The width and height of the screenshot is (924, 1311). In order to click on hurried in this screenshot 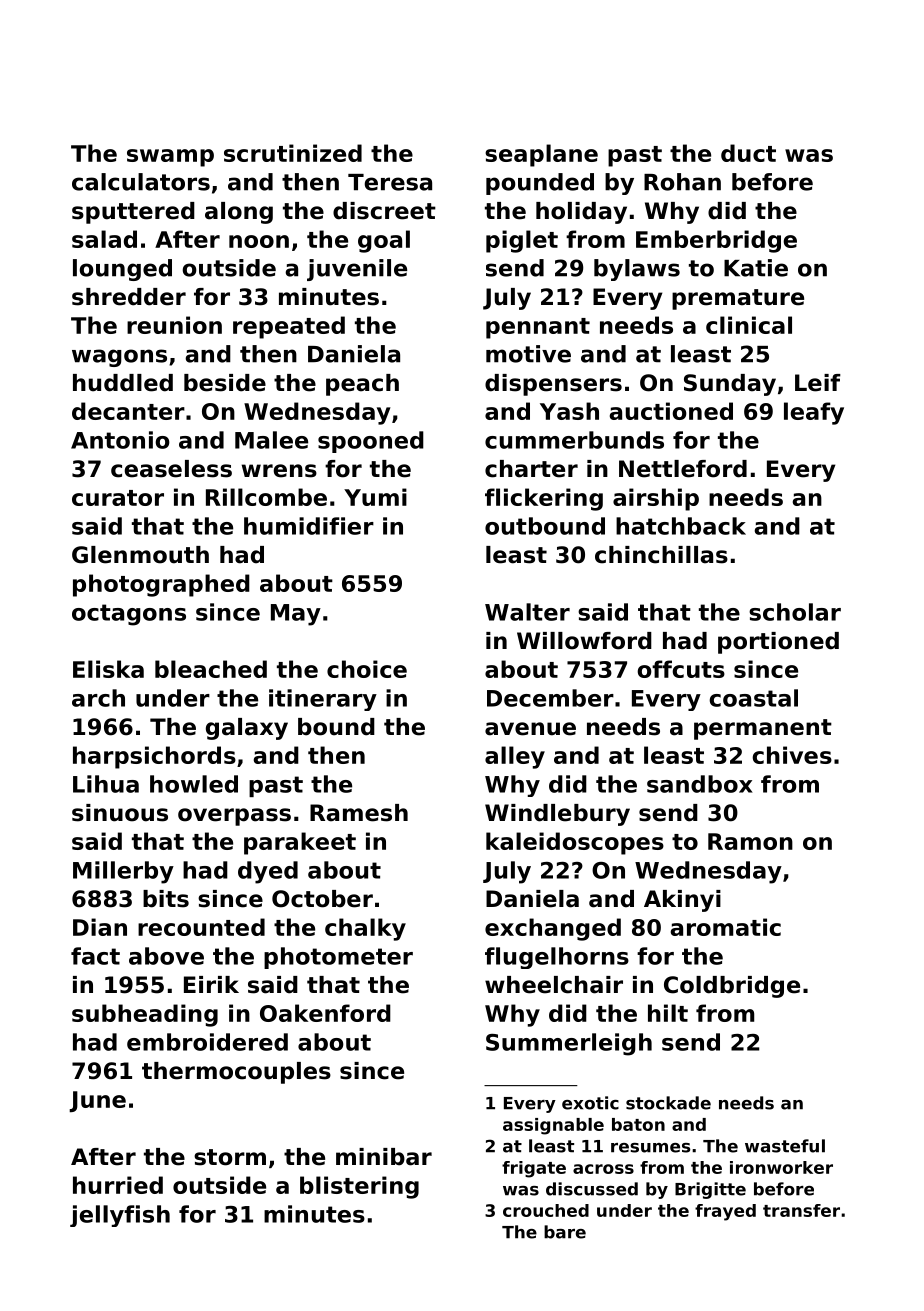, I will do `click(118, 1185)`.
